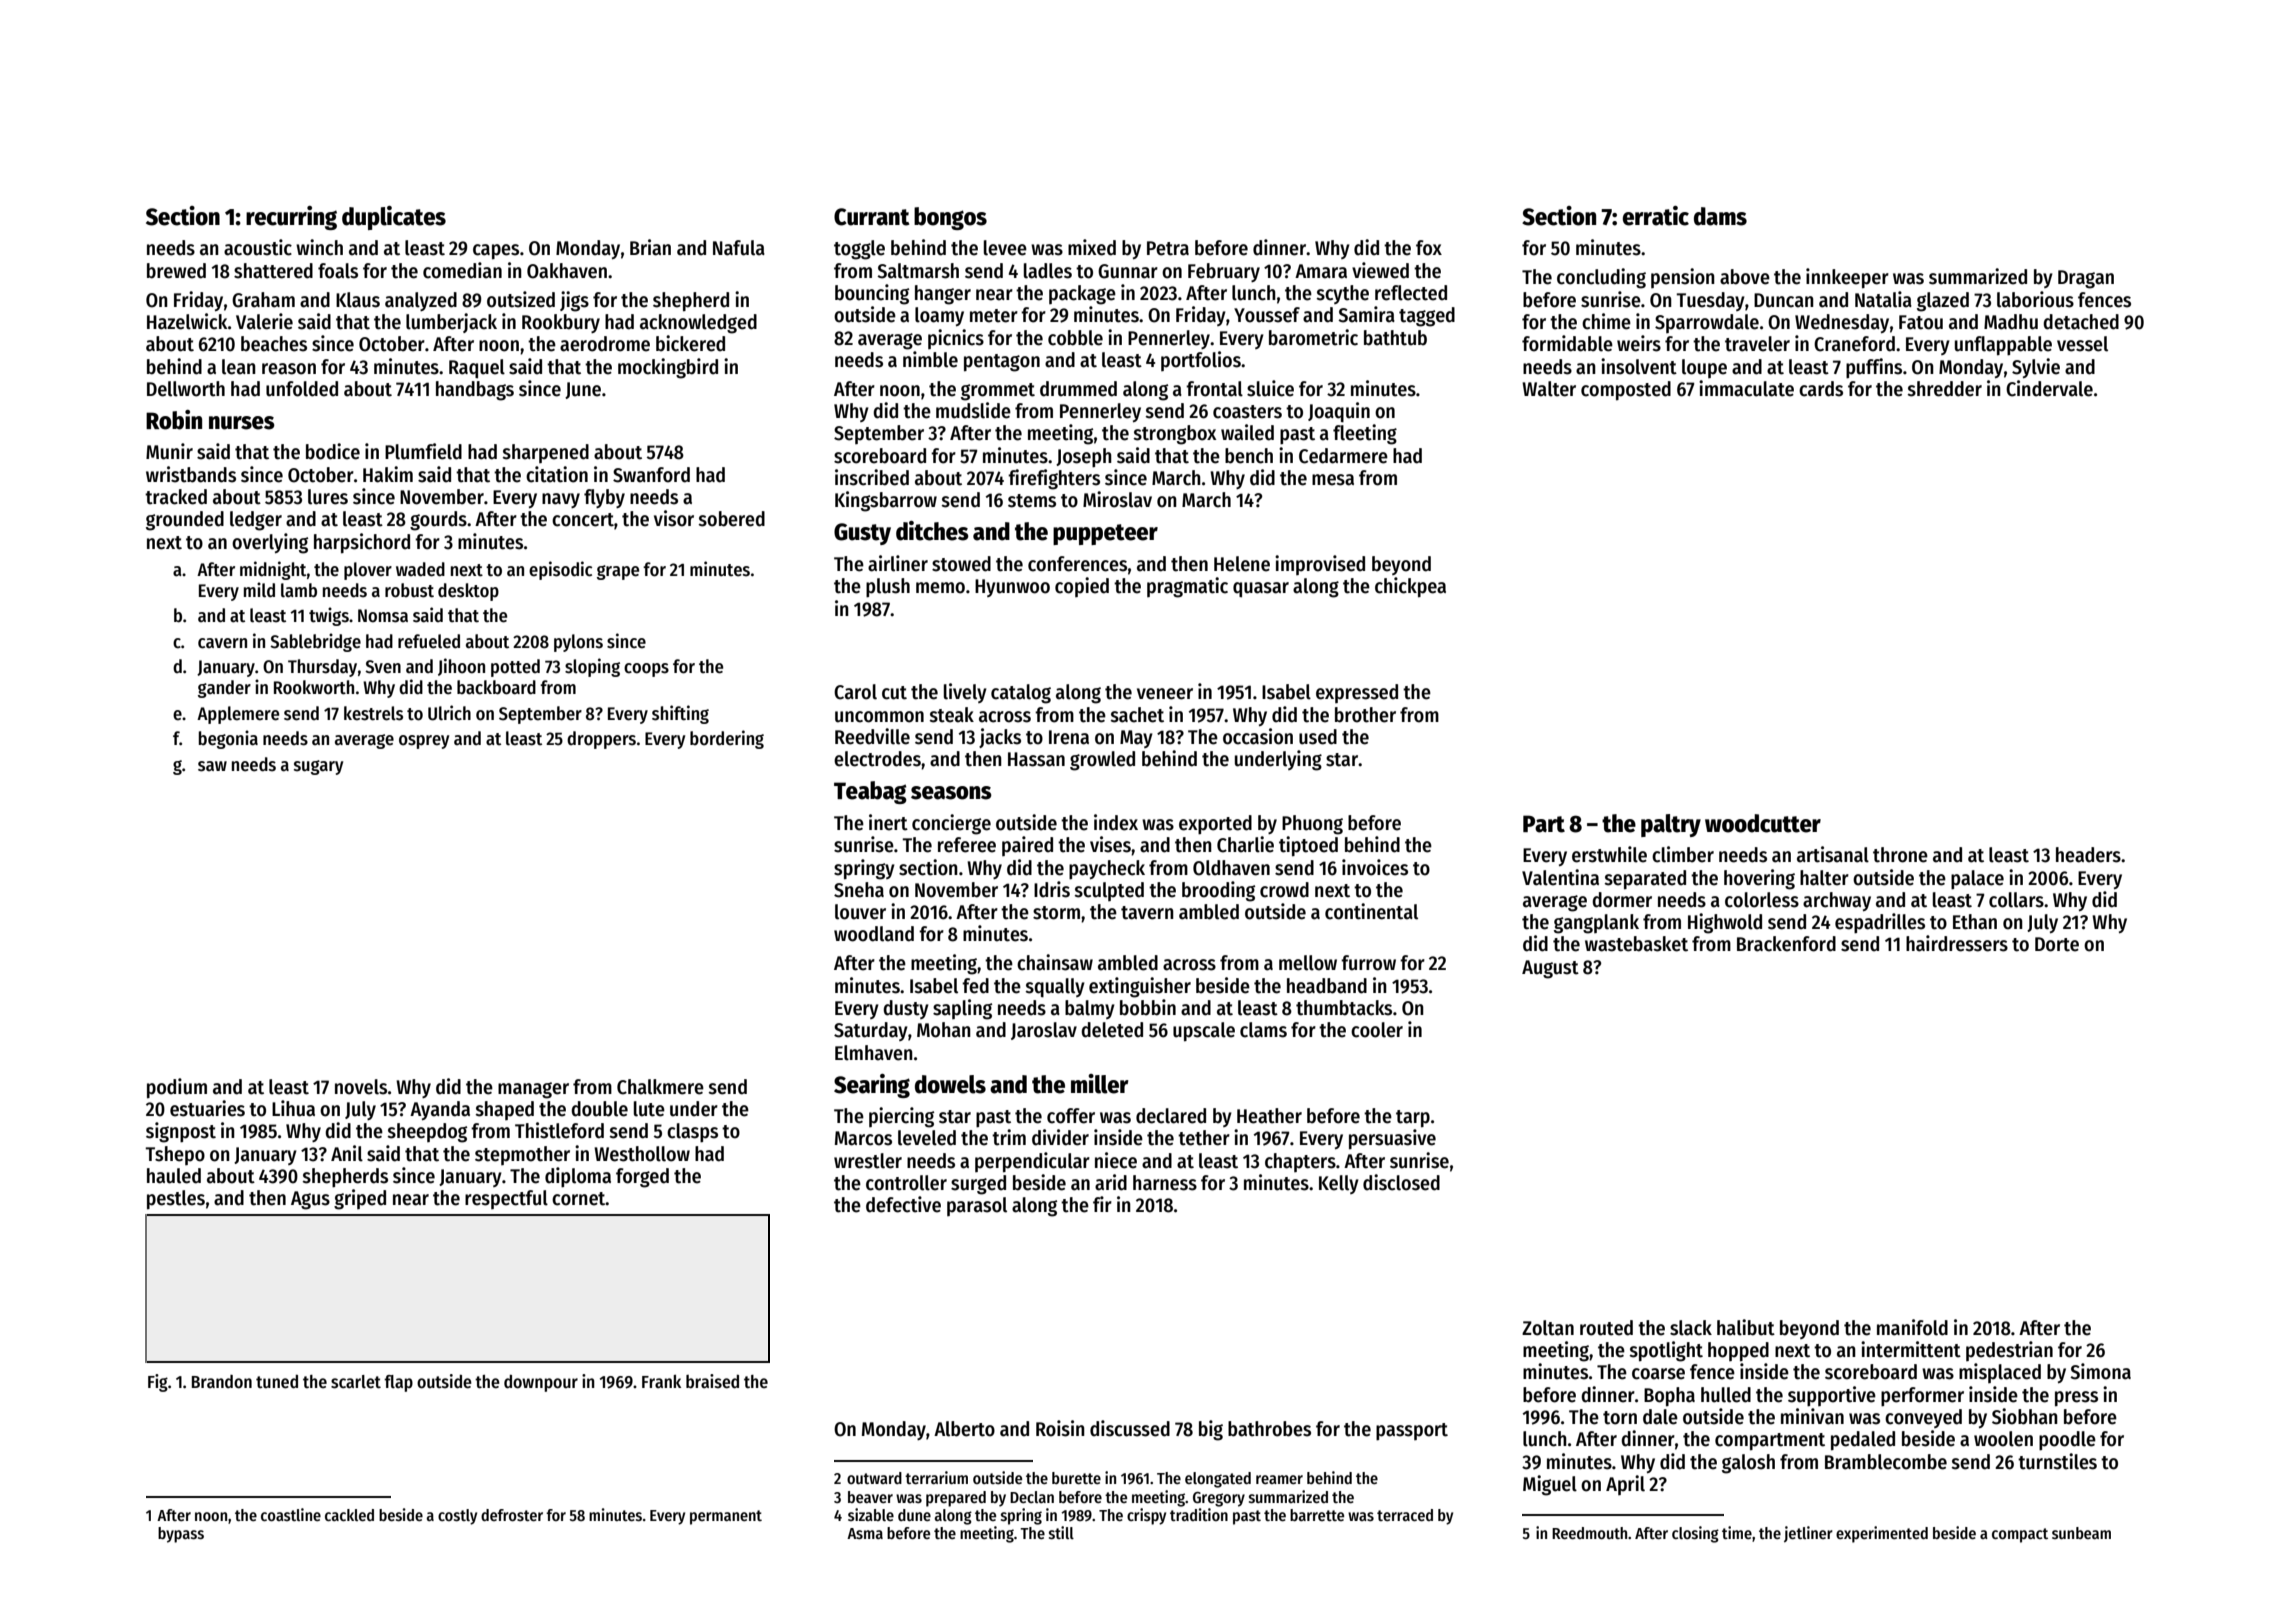 Image resolution: width=2292 pixels, height=1620 pixels. I want to click on recurring, so click(291, 218).
